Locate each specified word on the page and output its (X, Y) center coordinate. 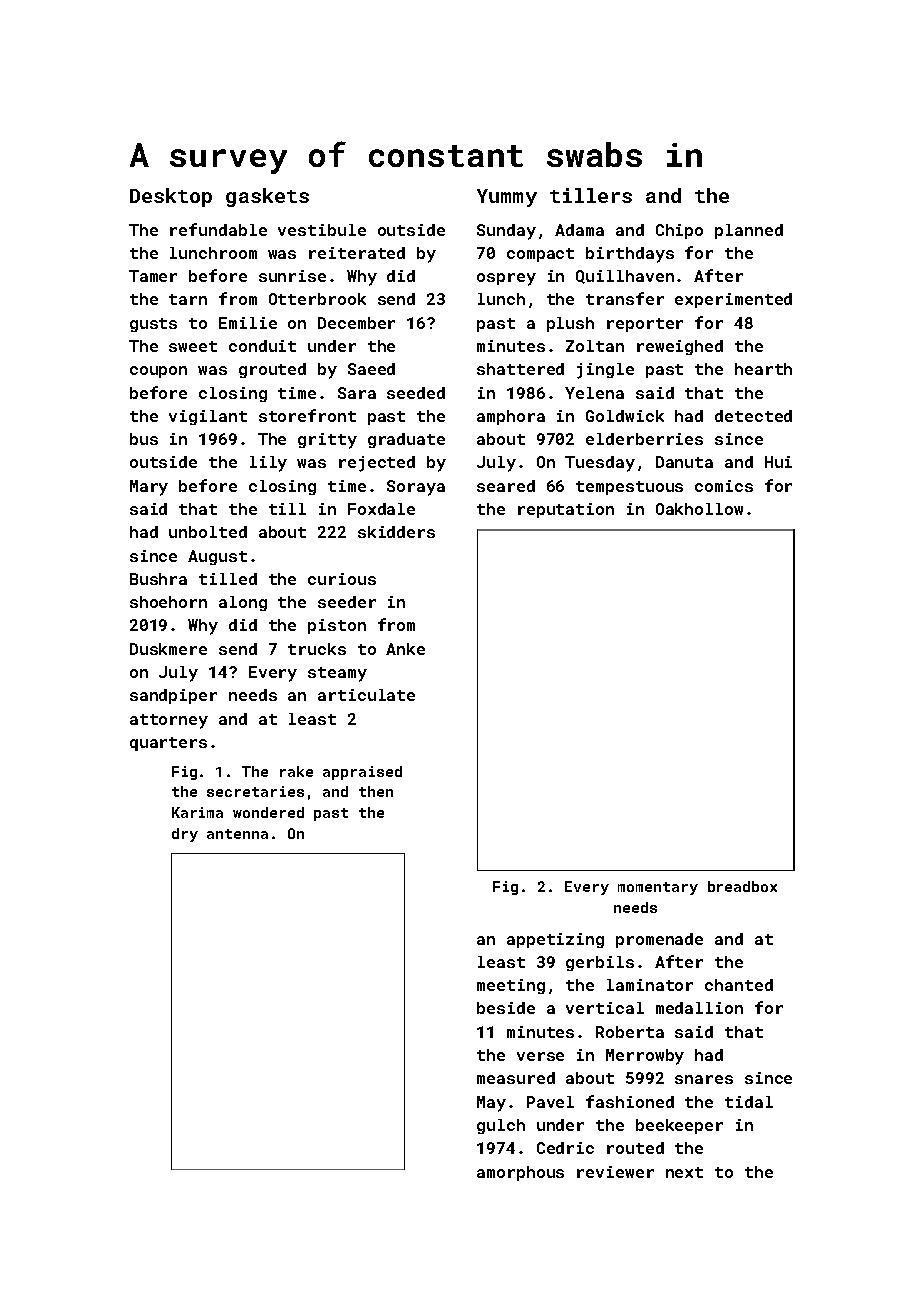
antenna (237, 834)
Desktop (171, 197)
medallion (699, 1008)
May (491, 1104)
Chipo (679, 231)
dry (185, 835)
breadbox (742, 886)
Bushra (158, 579)
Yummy (507, 198)
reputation (566, 510)
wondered (268, 812)
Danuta (684, 462)
